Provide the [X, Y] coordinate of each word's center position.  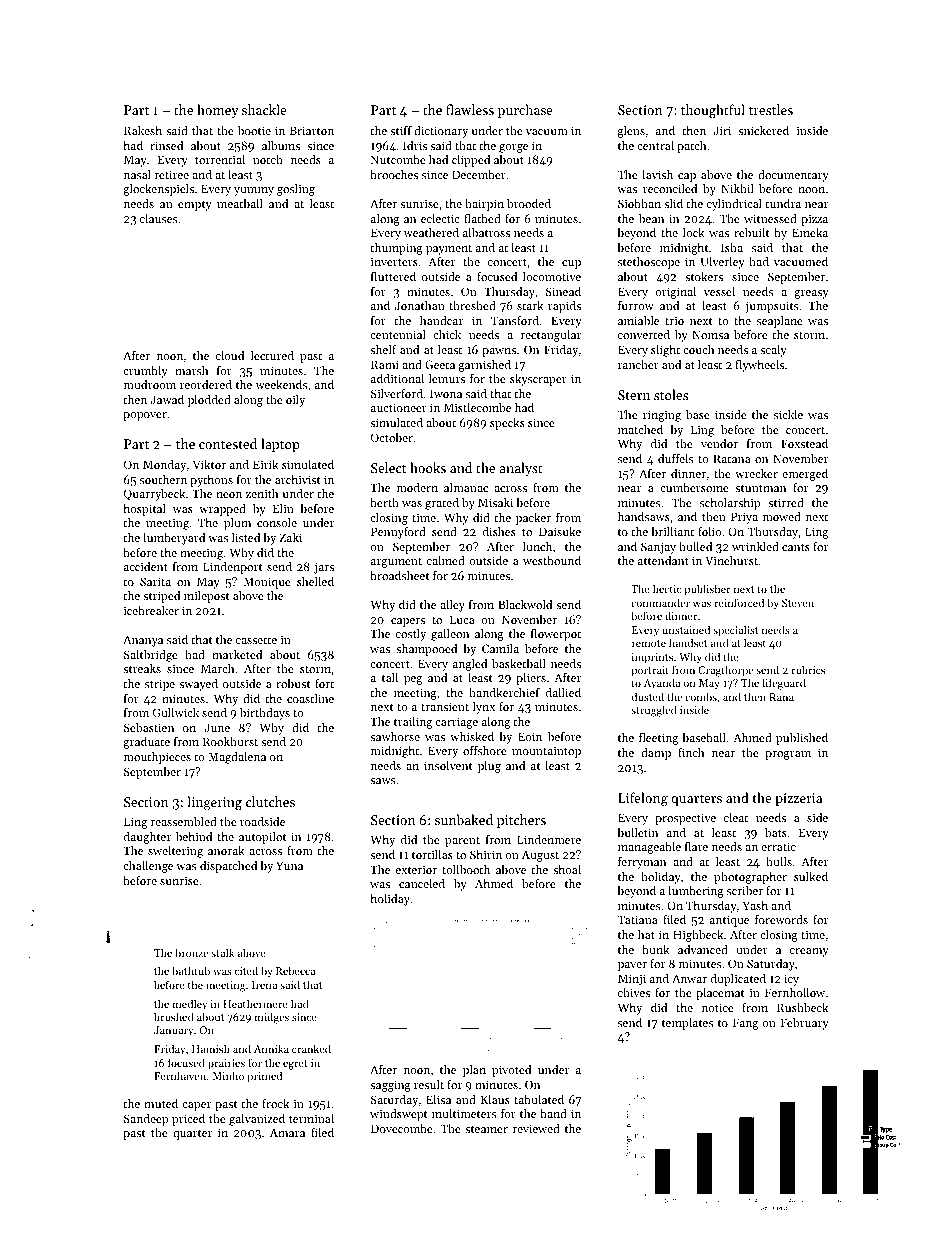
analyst [521, 469]
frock [275, 1103]
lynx [484, 708]
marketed [237, 654]
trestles [771, 109]
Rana [781, 697]
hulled [695, 546]
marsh [191, 370]
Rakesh [143, 130]
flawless [470, 109]
